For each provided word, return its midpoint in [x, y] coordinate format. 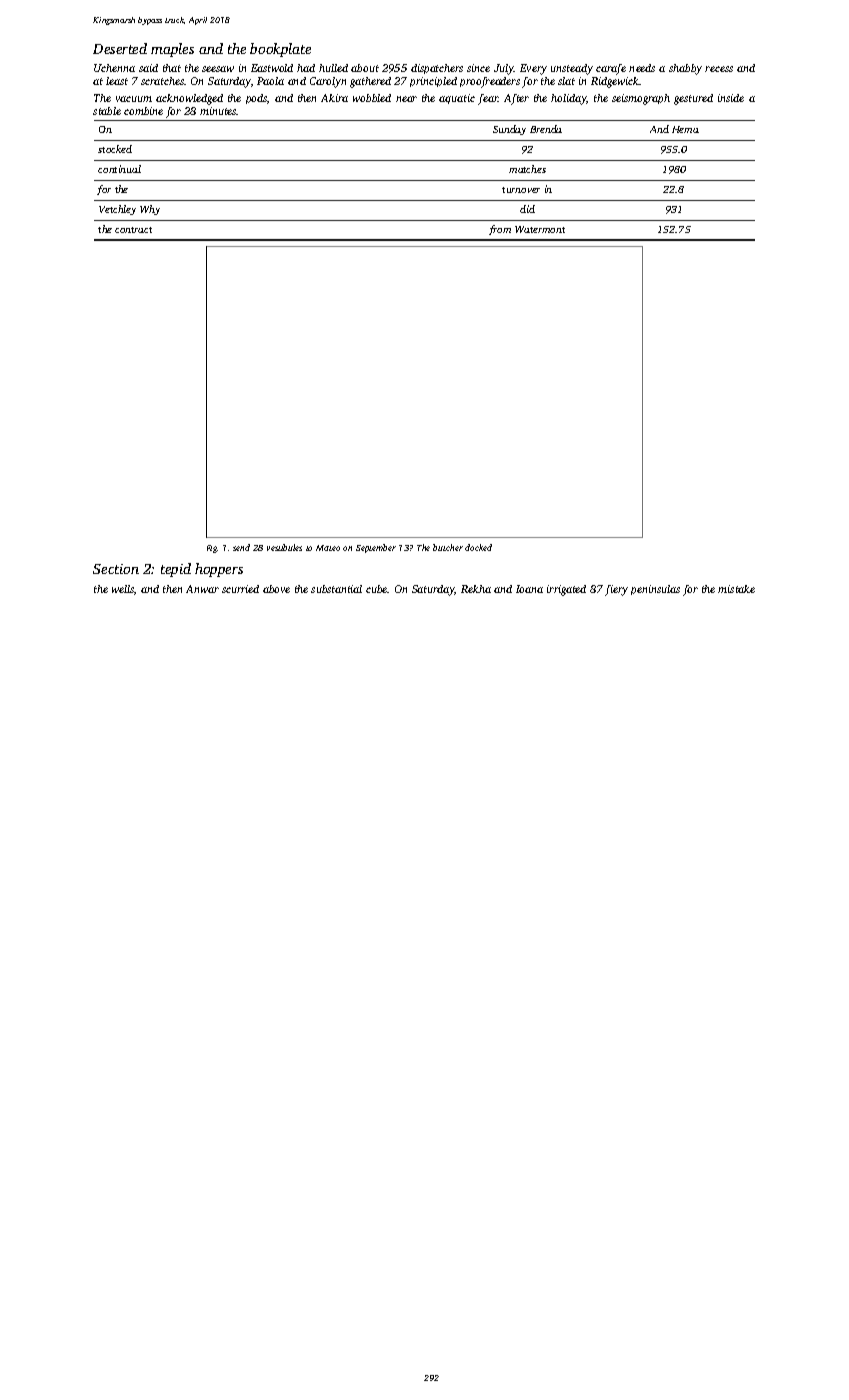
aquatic [457, 99]
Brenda [546, 129]
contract [133, 230]
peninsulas [655, 590]
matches [527, 169]
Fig [212, 549]
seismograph [641, 99]
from [500, 230]
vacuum [134, 99]
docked [478, 547]
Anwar [202, 589]
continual [119, 169]
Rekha [476, 589]
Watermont [540, 229]
